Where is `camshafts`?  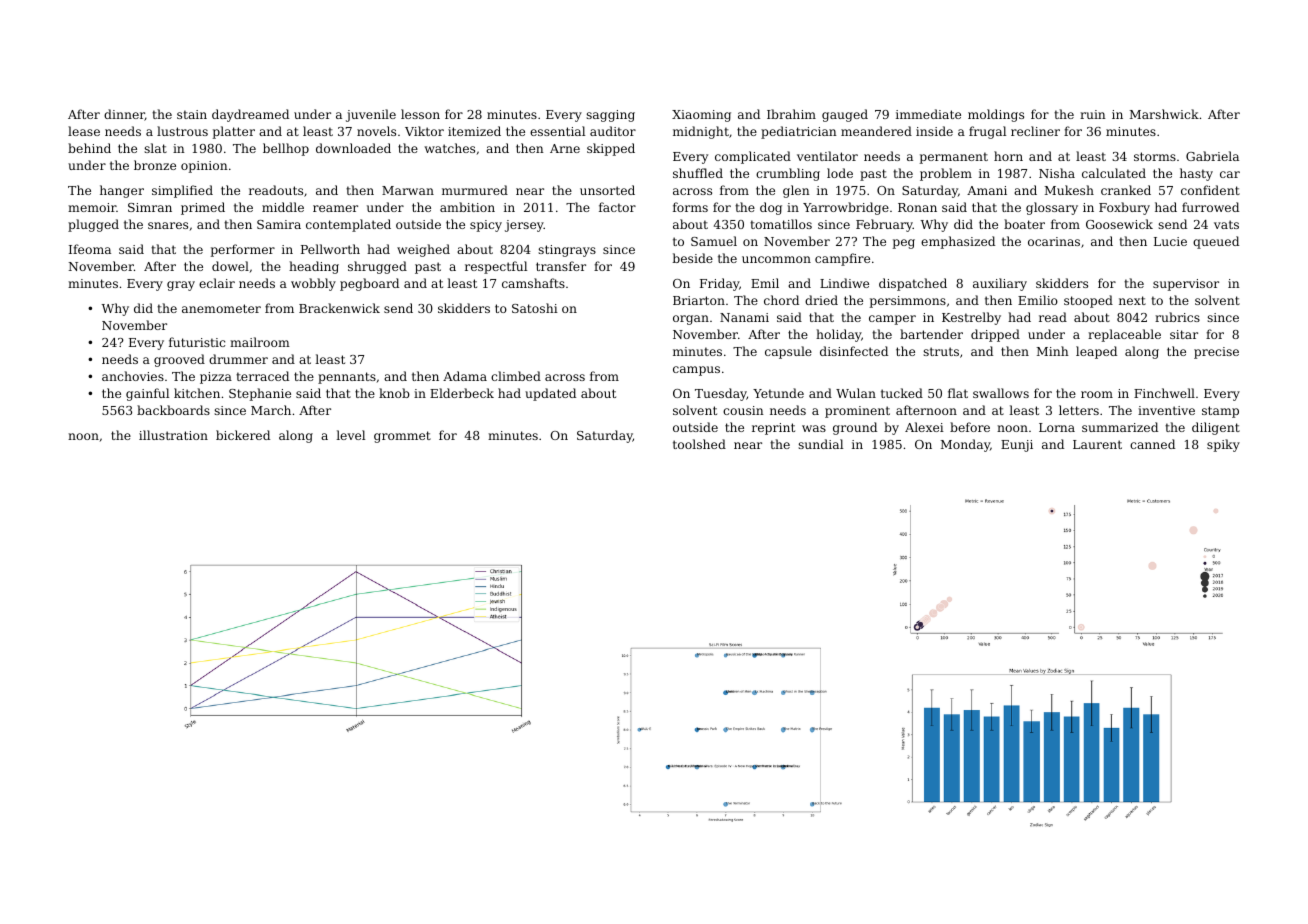 camshafts is located at coordinates (533, 283).
